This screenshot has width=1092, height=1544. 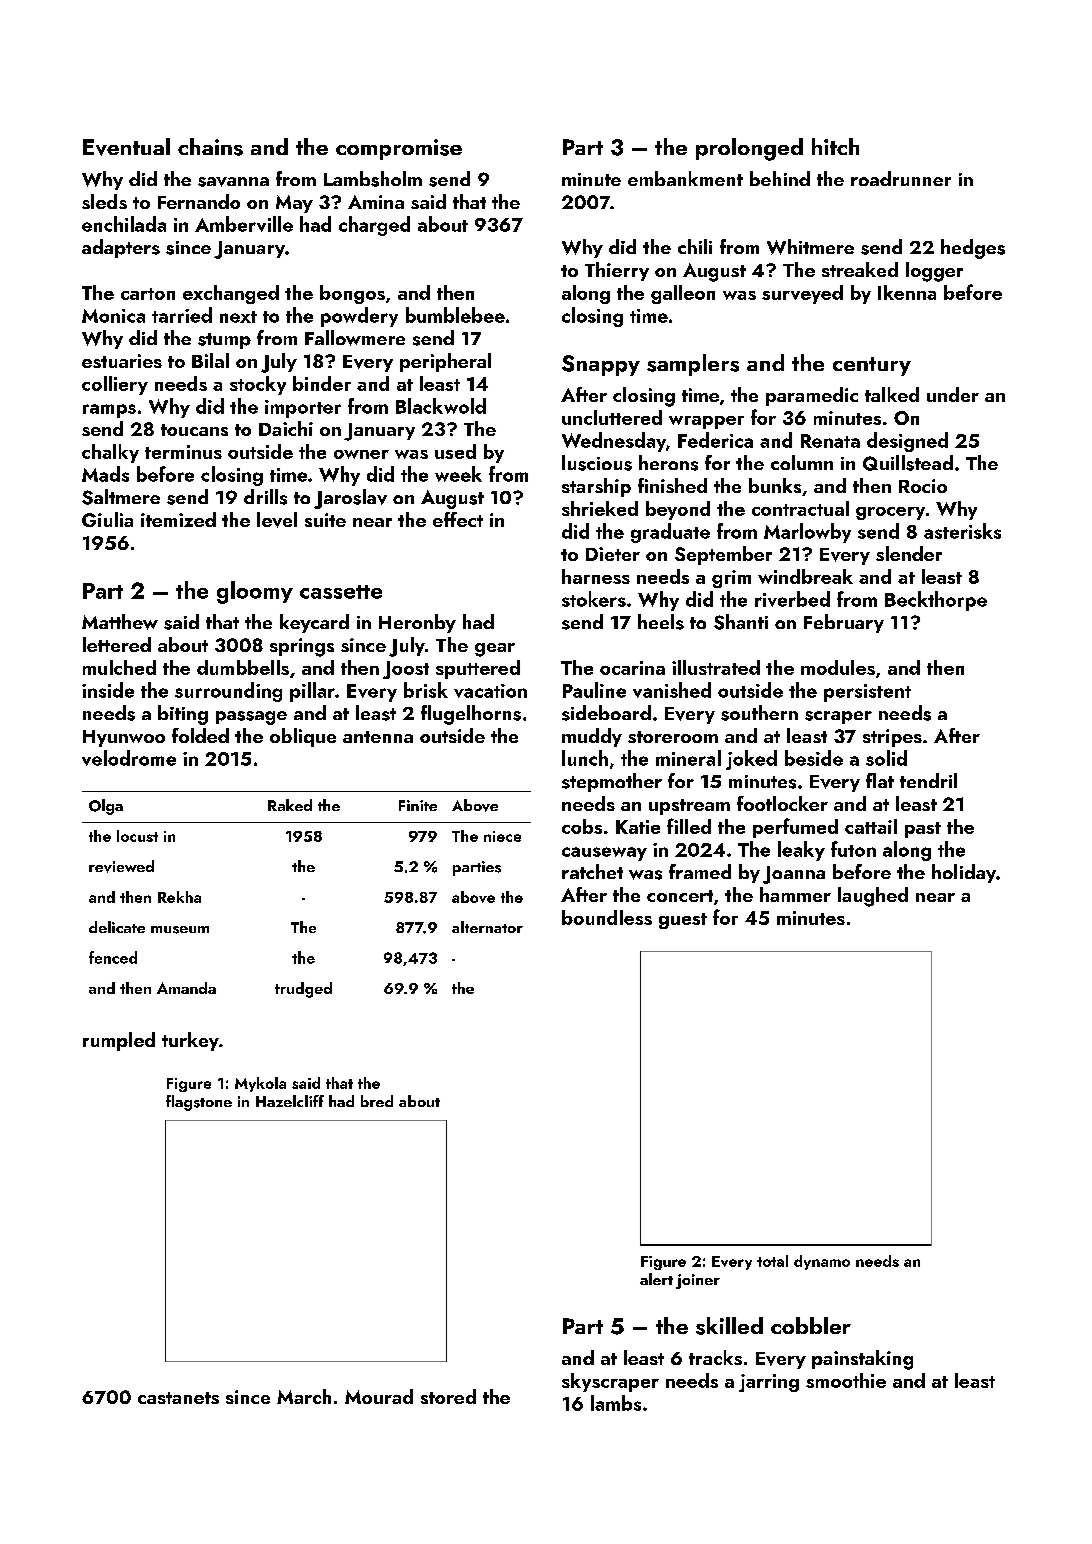 What do you see at coordinates (800, 508) in the screenshot?
I see `contractual` at bounding box center [800, 508].
